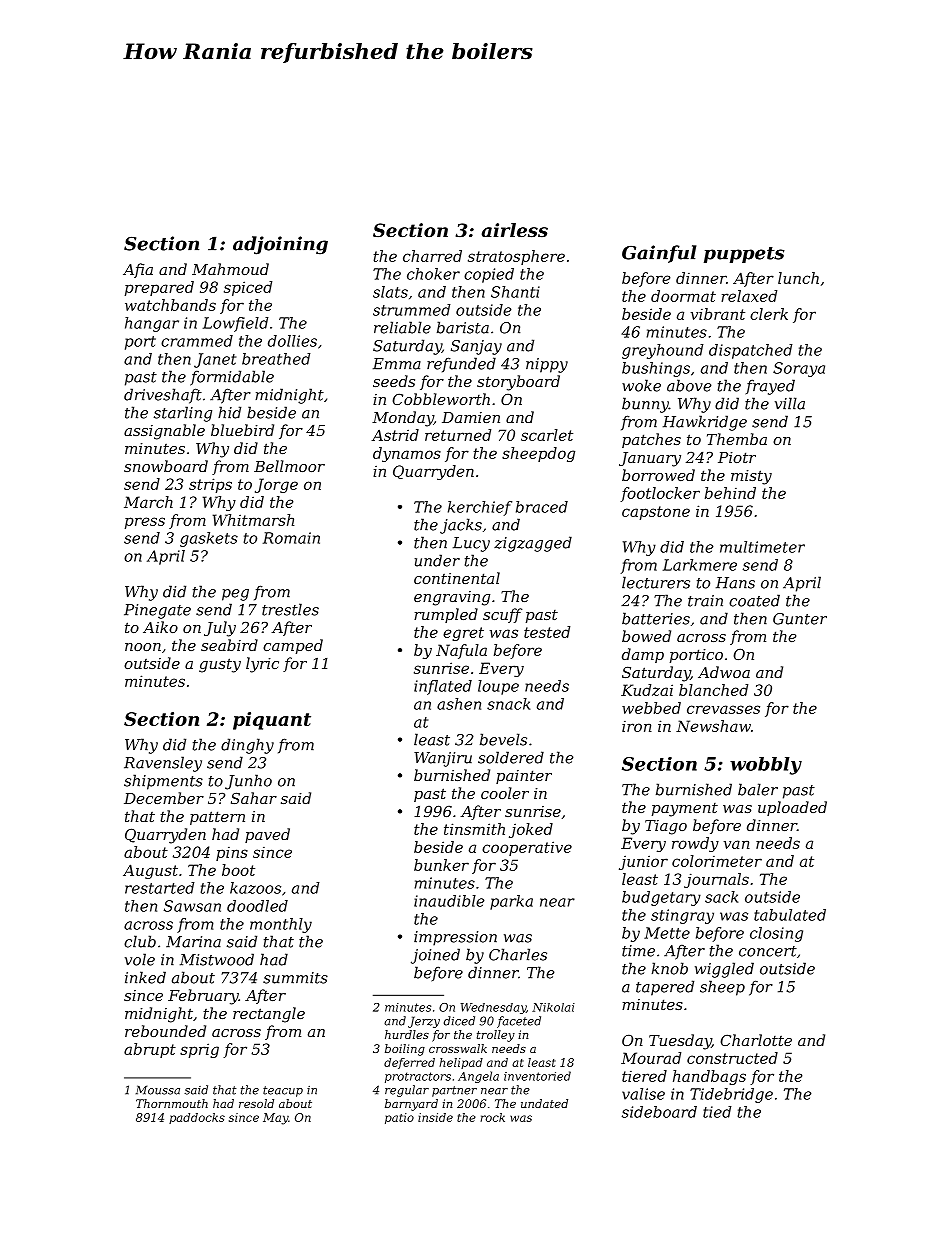 The image size is (952, 1233). I want to click on van, so click(737, 844).
